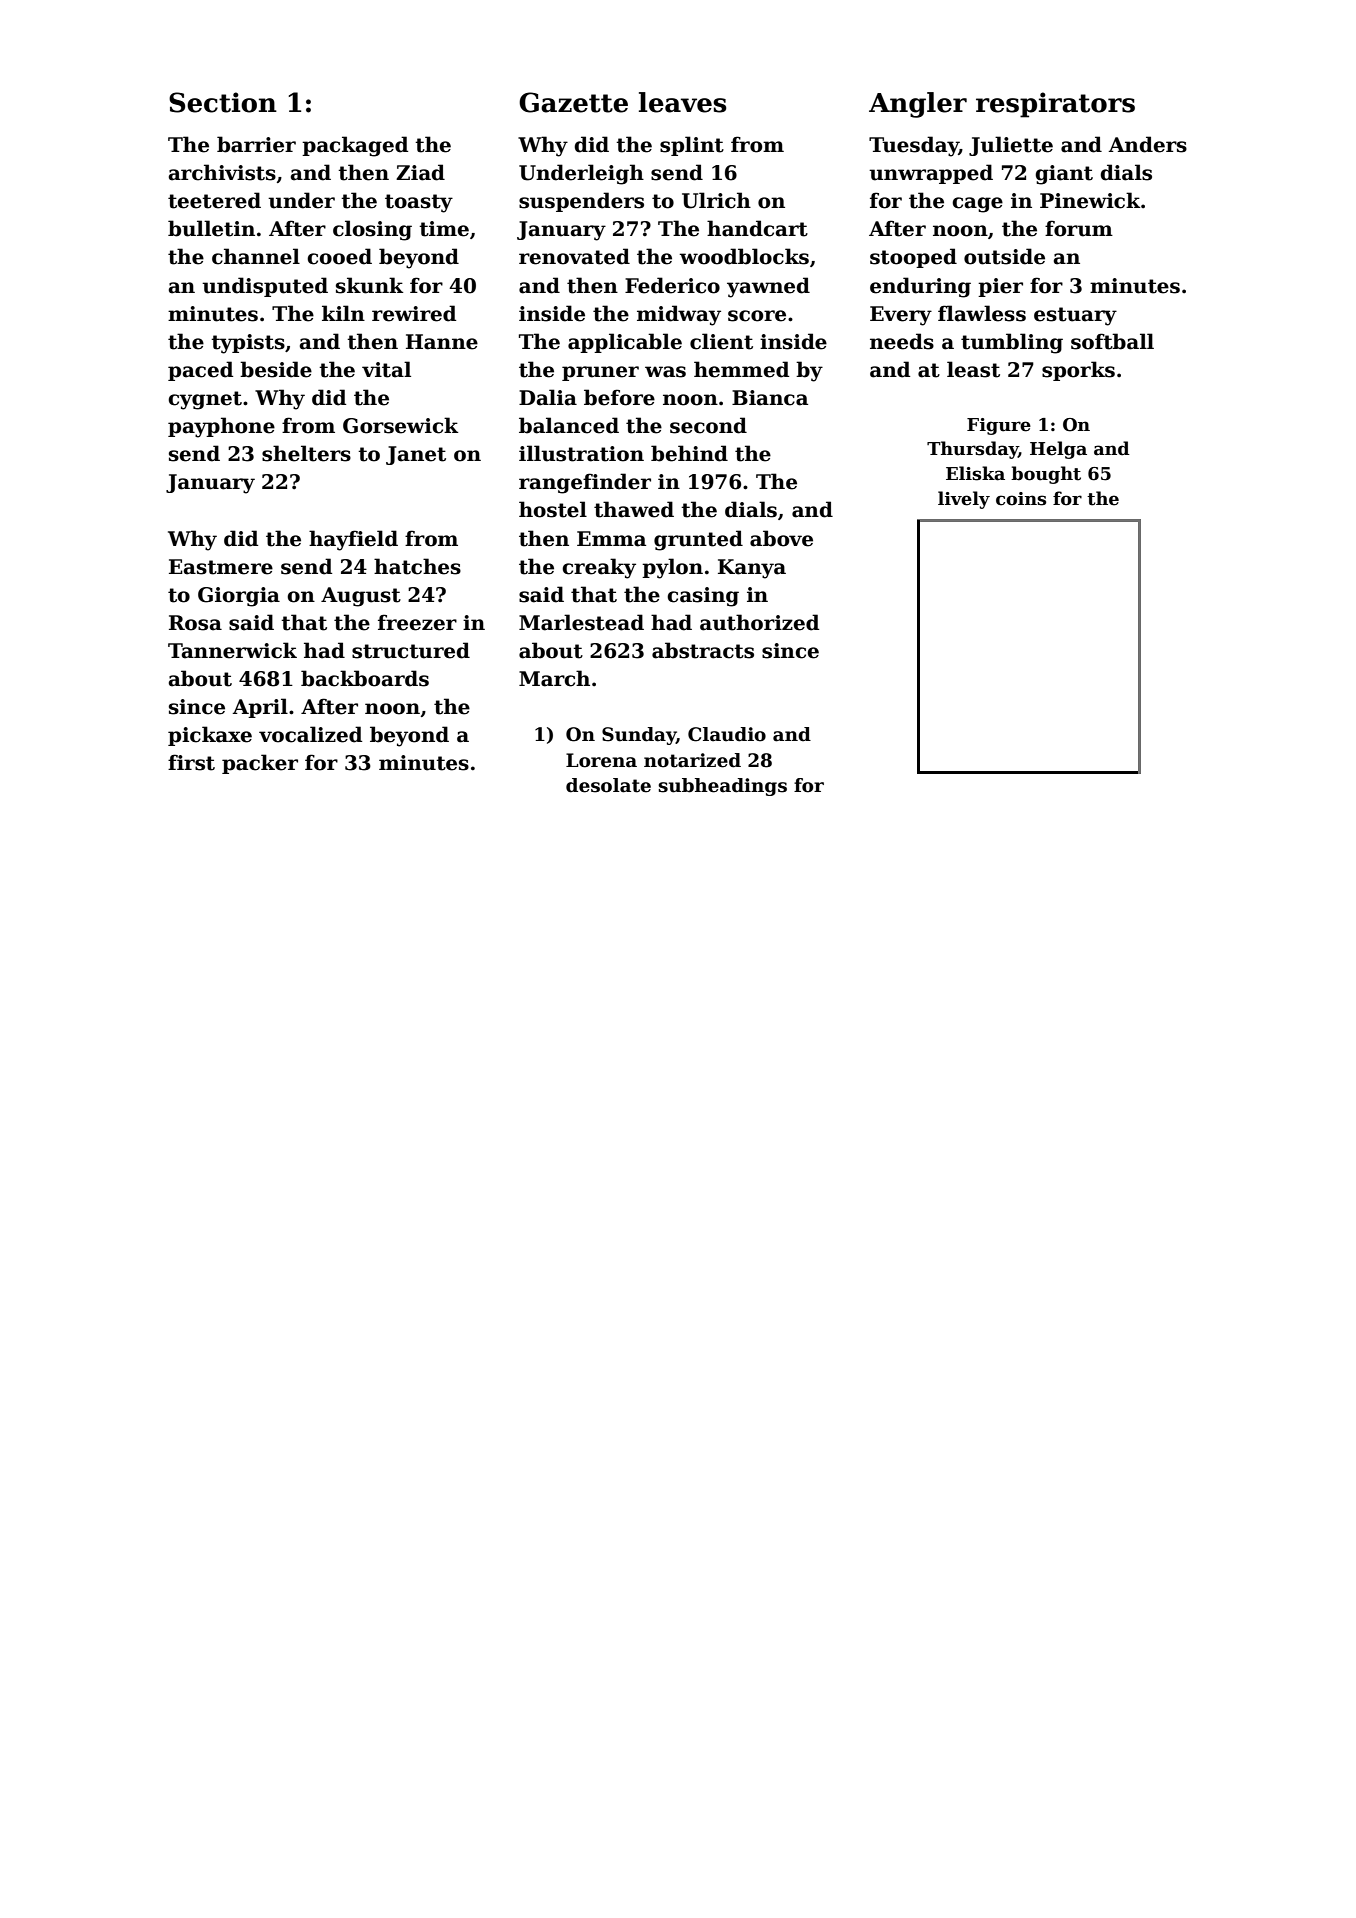 The width and height of the document is (1356, 1918). What do you see at coordinates (727, 734) in the document?
I see `Claudio` at bounding box center [727, 734].
